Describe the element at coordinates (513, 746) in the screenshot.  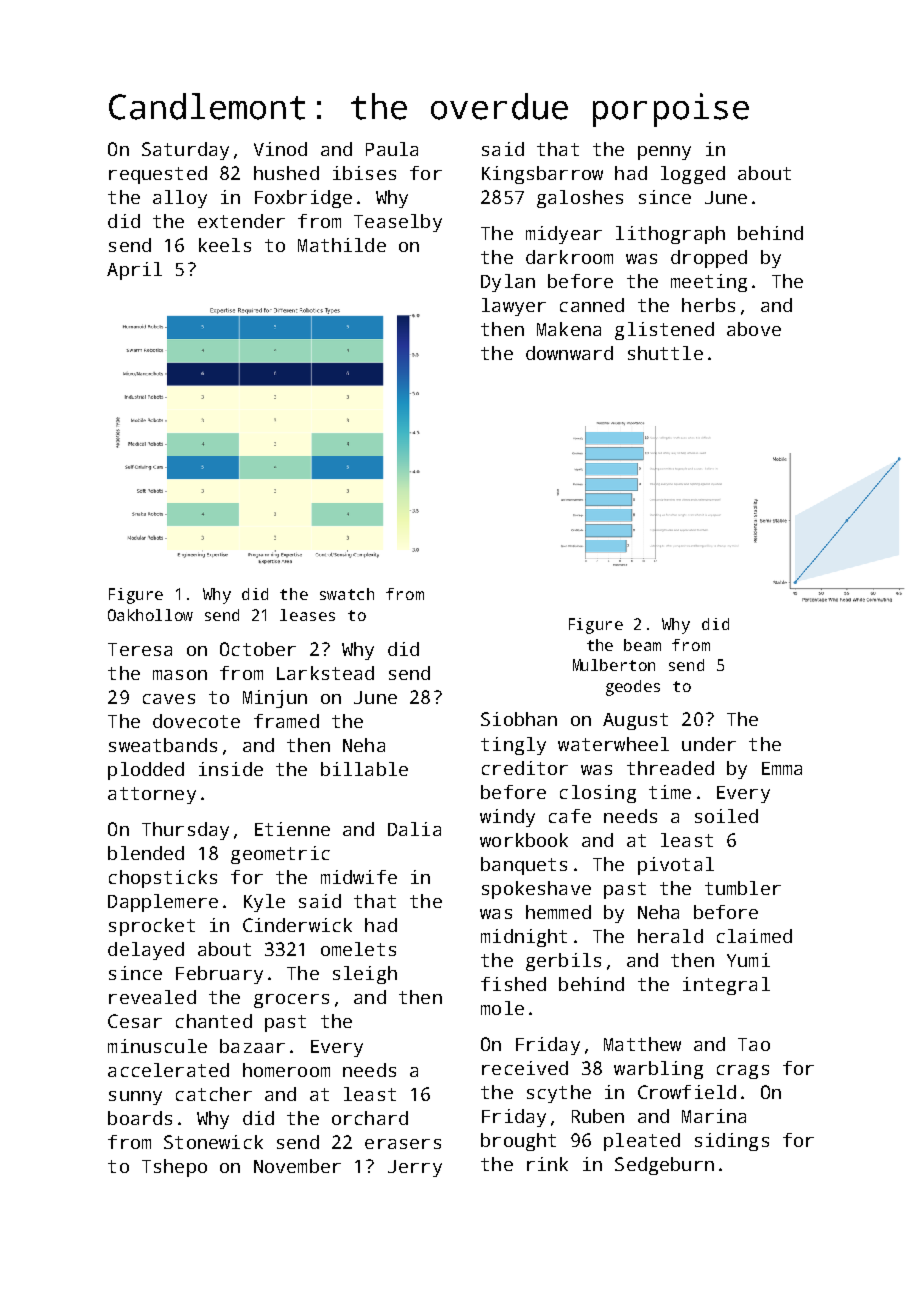
I see `tingly` at that location.
